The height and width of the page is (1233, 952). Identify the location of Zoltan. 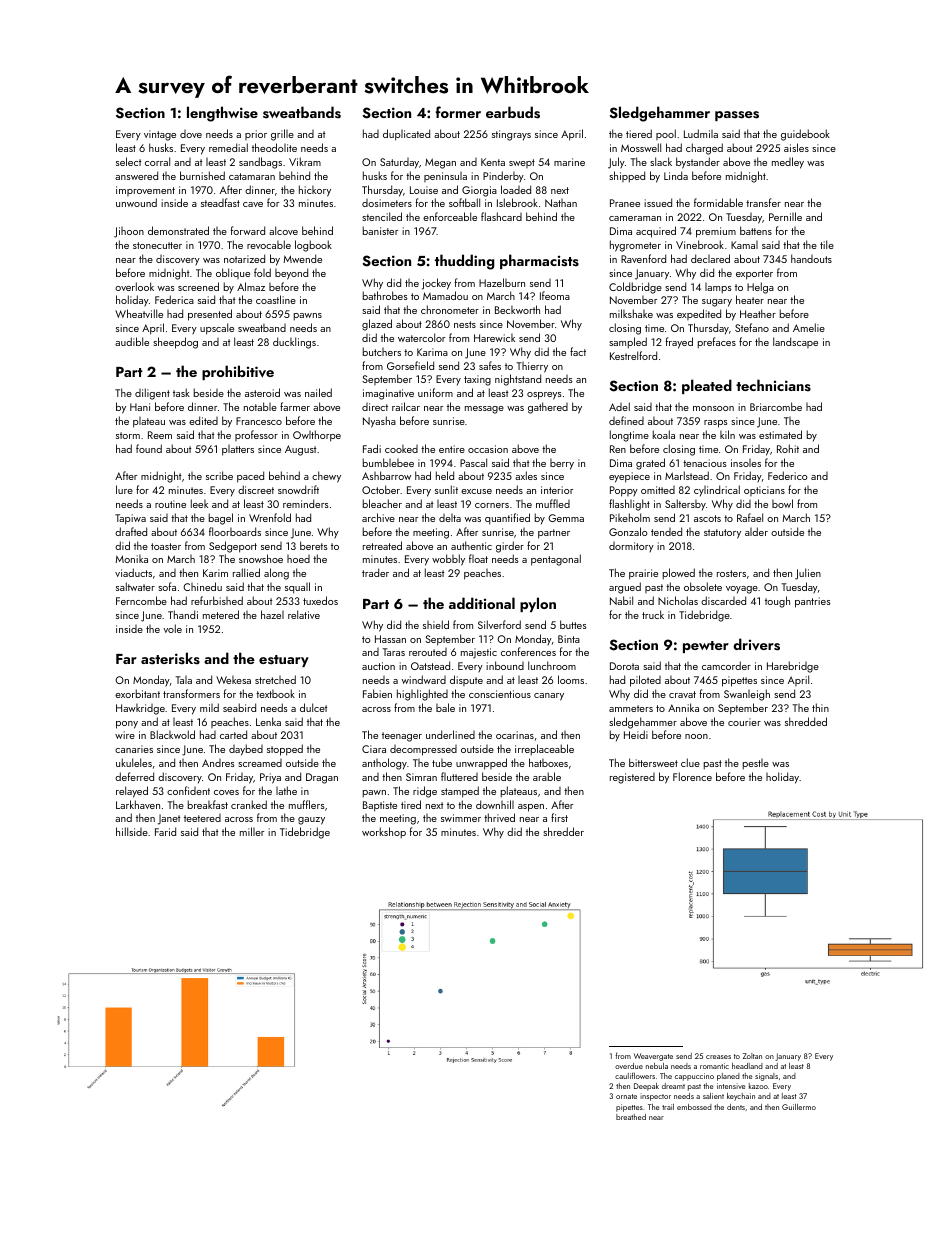
(752, 1056).
